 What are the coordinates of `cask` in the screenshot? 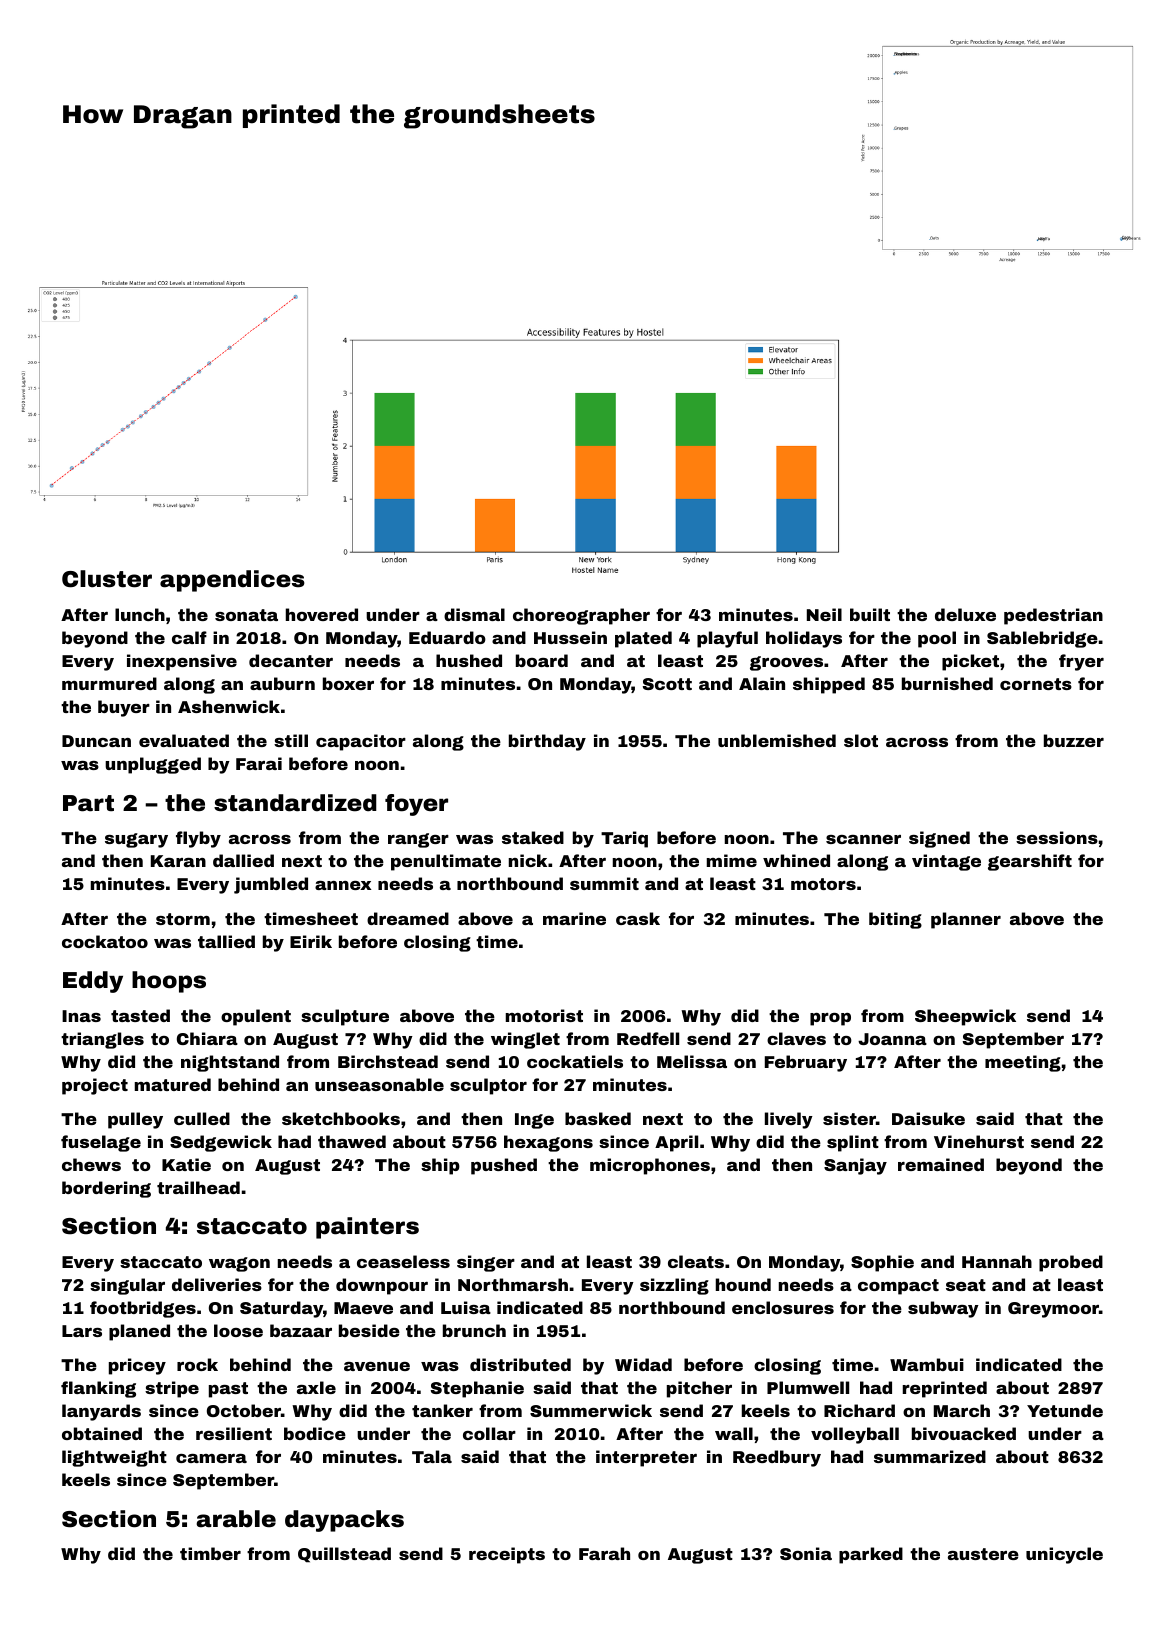 It's located at (638, 918).
